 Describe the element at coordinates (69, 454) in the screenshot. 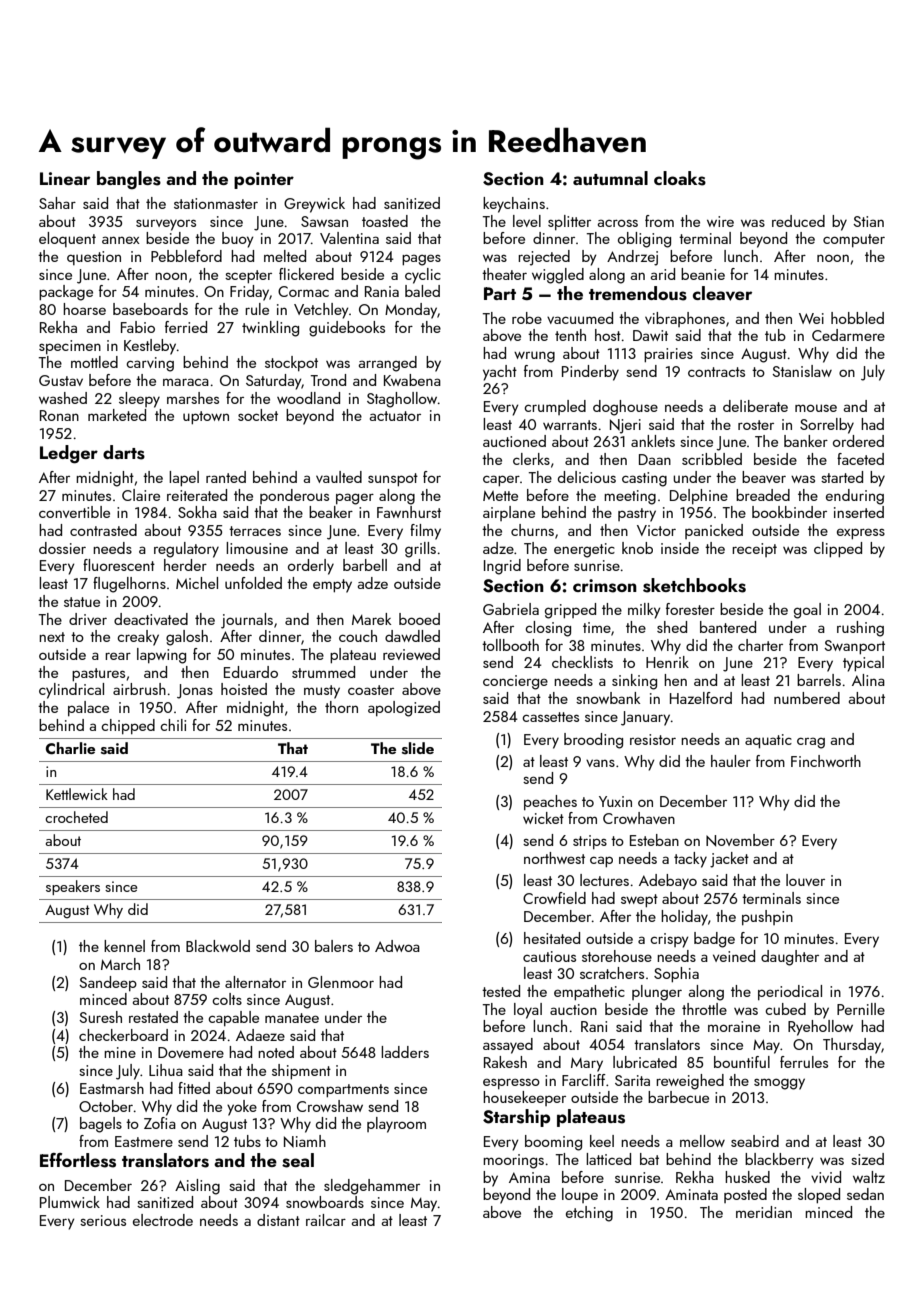

I see `Ledger` at that location.
